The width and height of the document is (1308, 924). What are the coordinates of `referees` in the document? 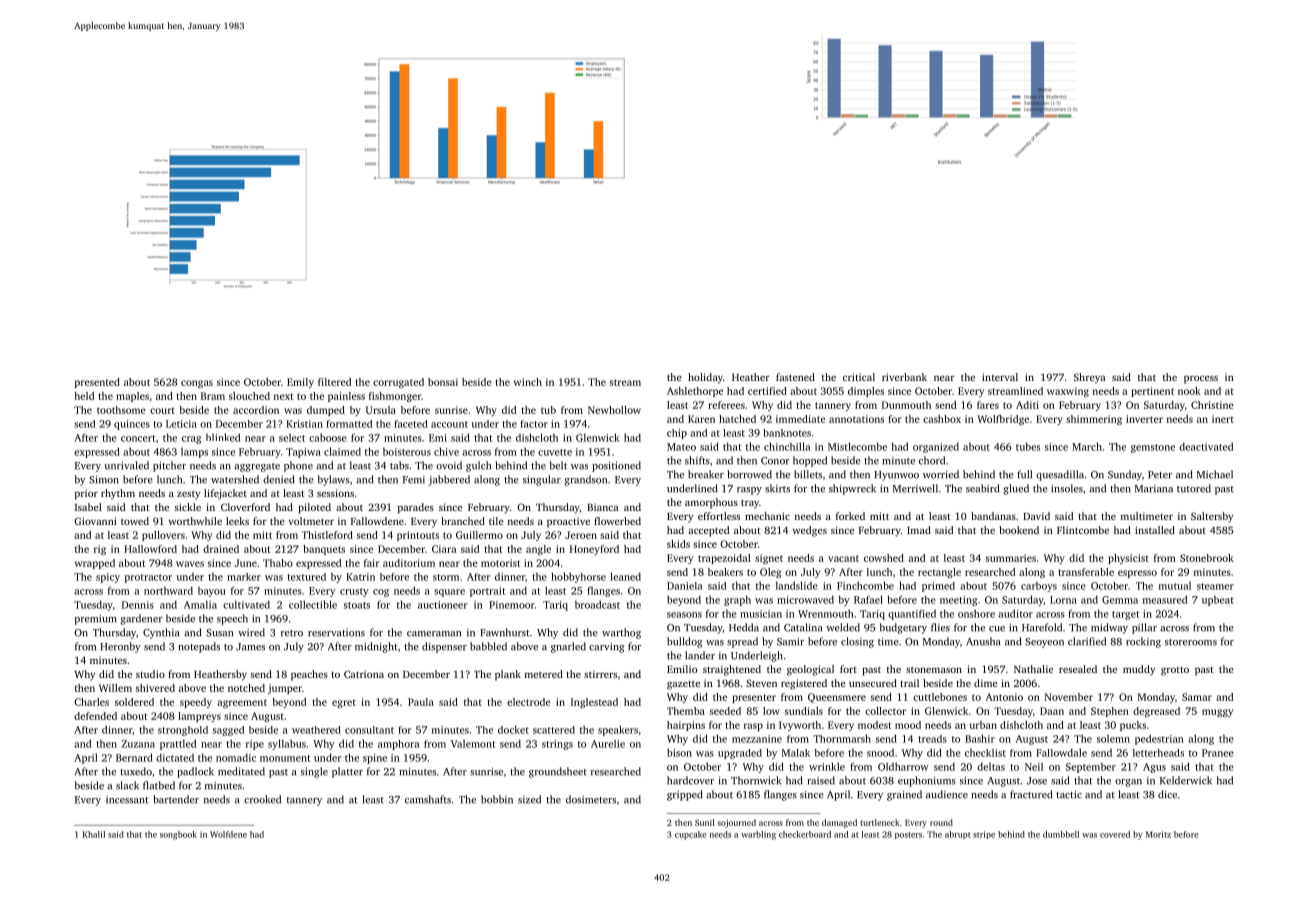 It's located at (726, 405).
